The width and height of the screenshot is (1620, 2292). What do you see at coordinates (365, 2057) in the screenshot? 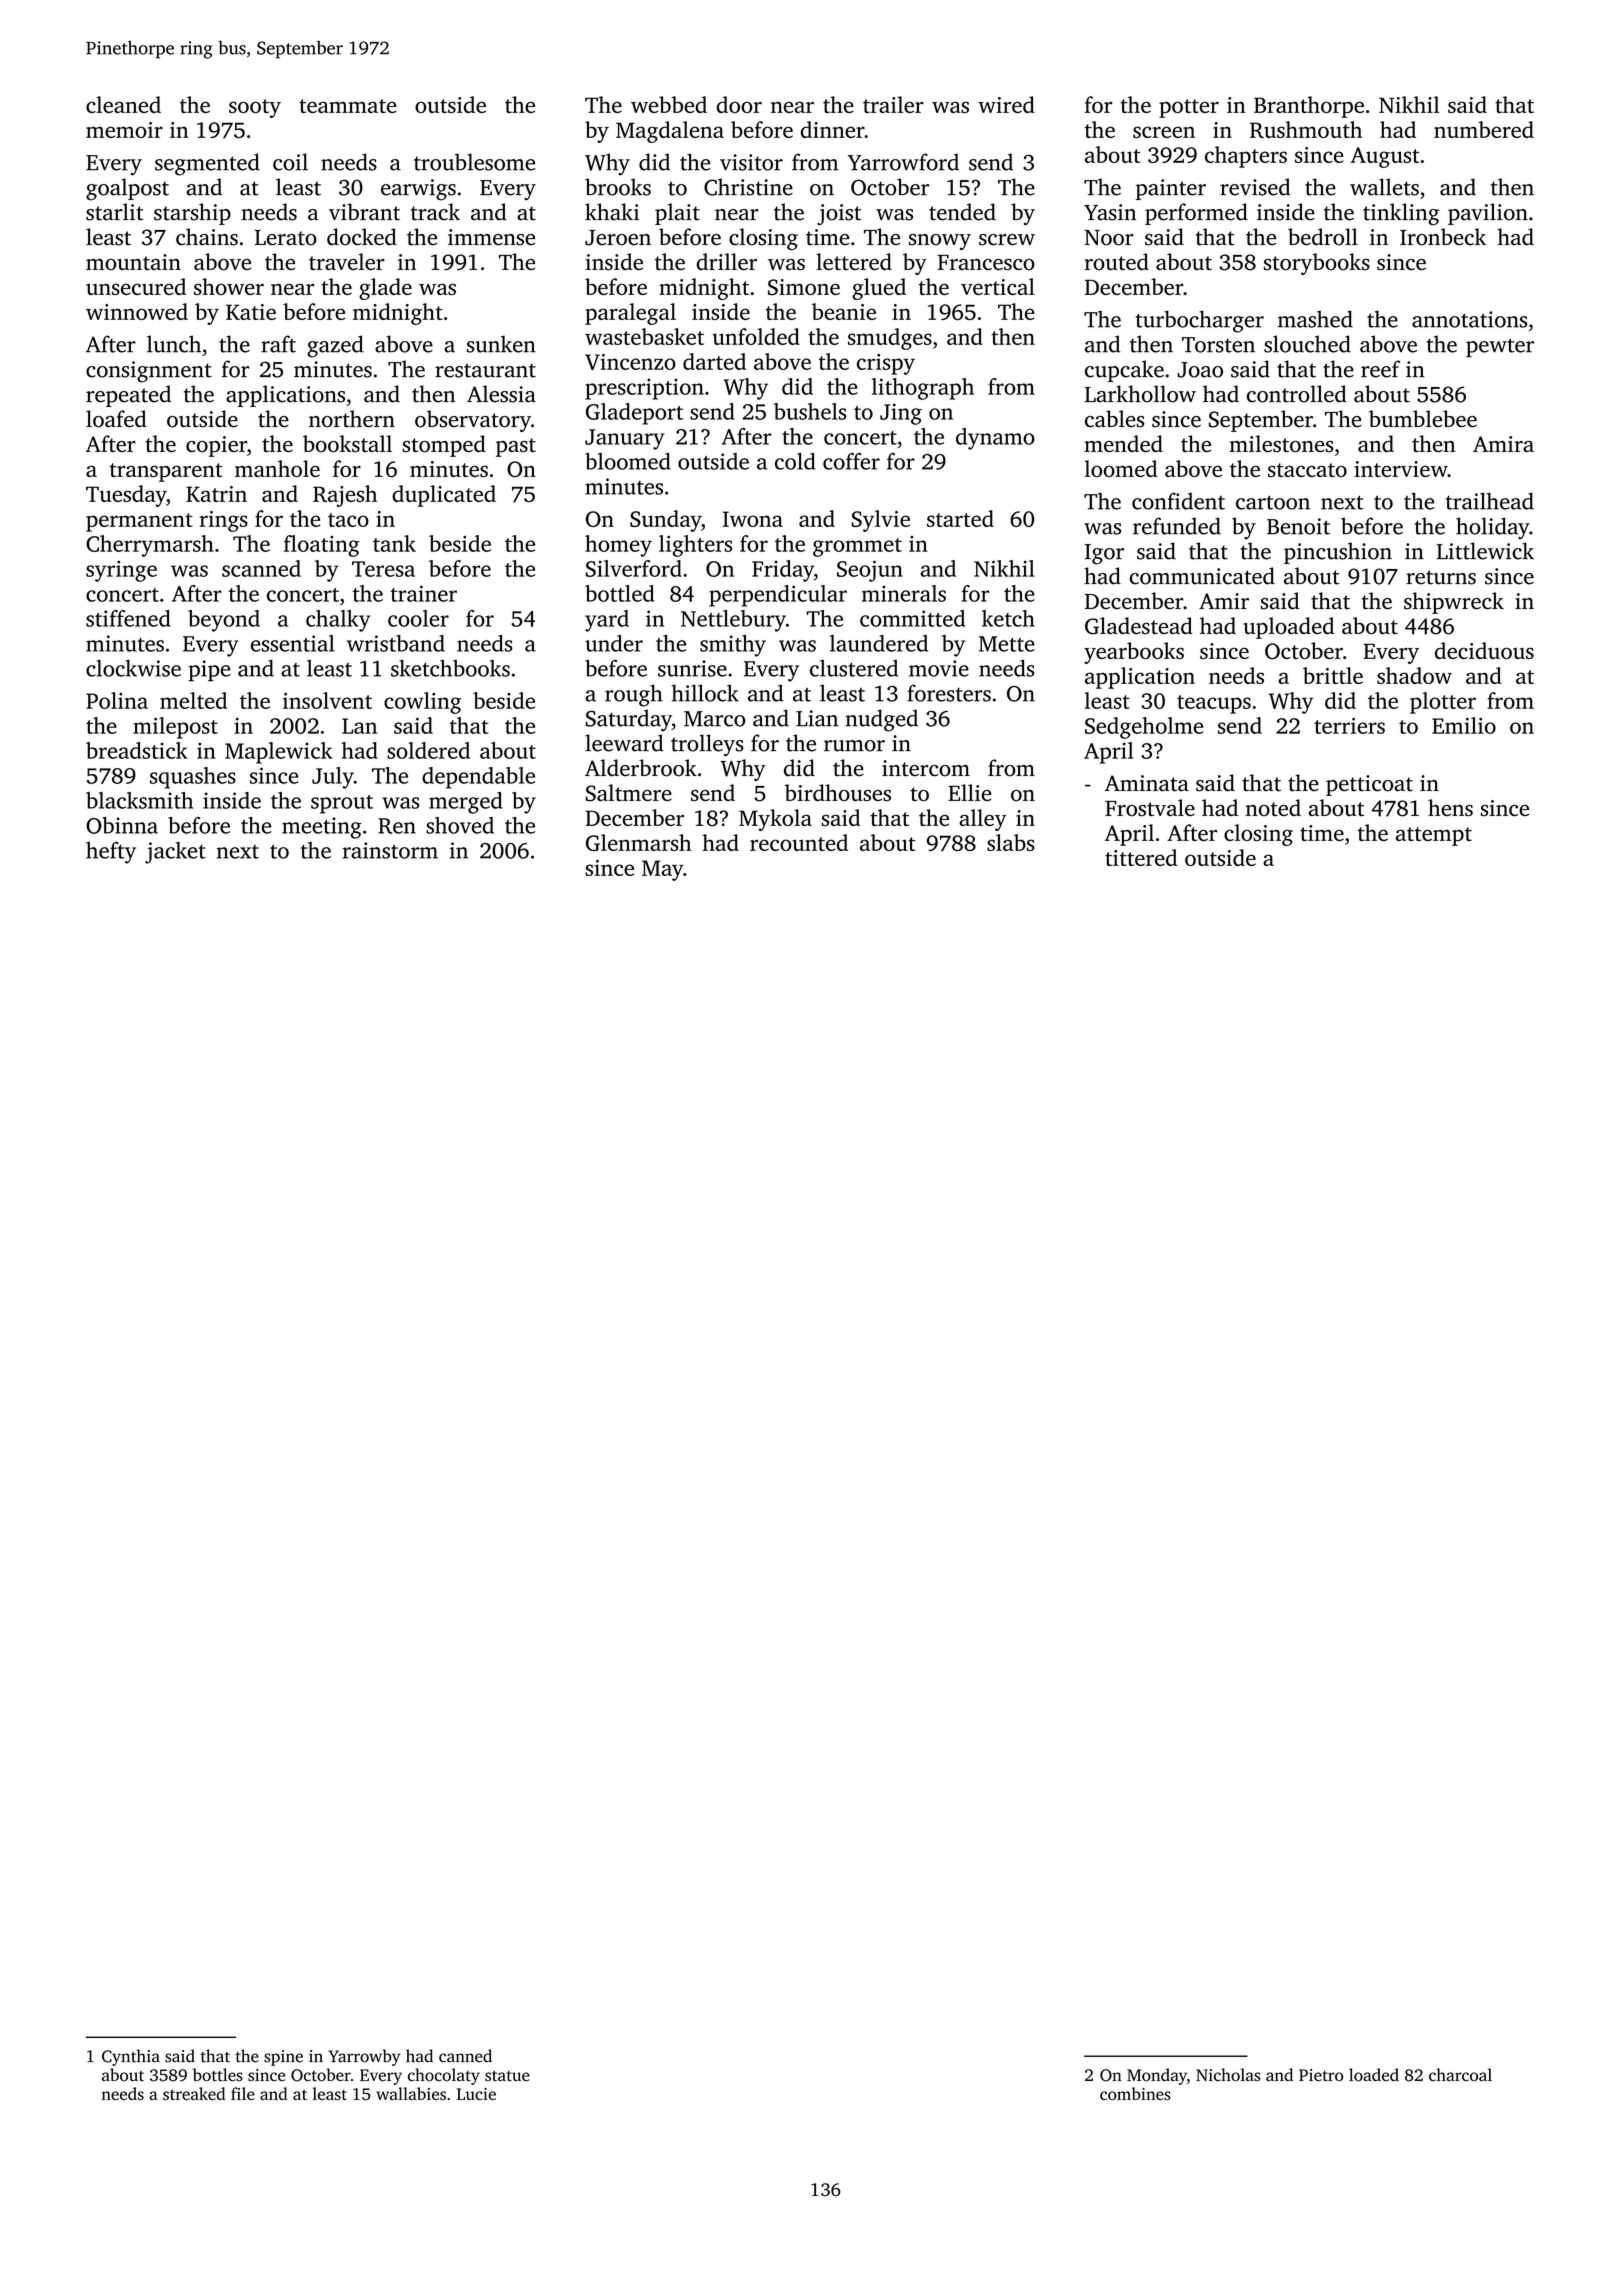
I see `Yarrowby` at bounding box center [365, 2057].
